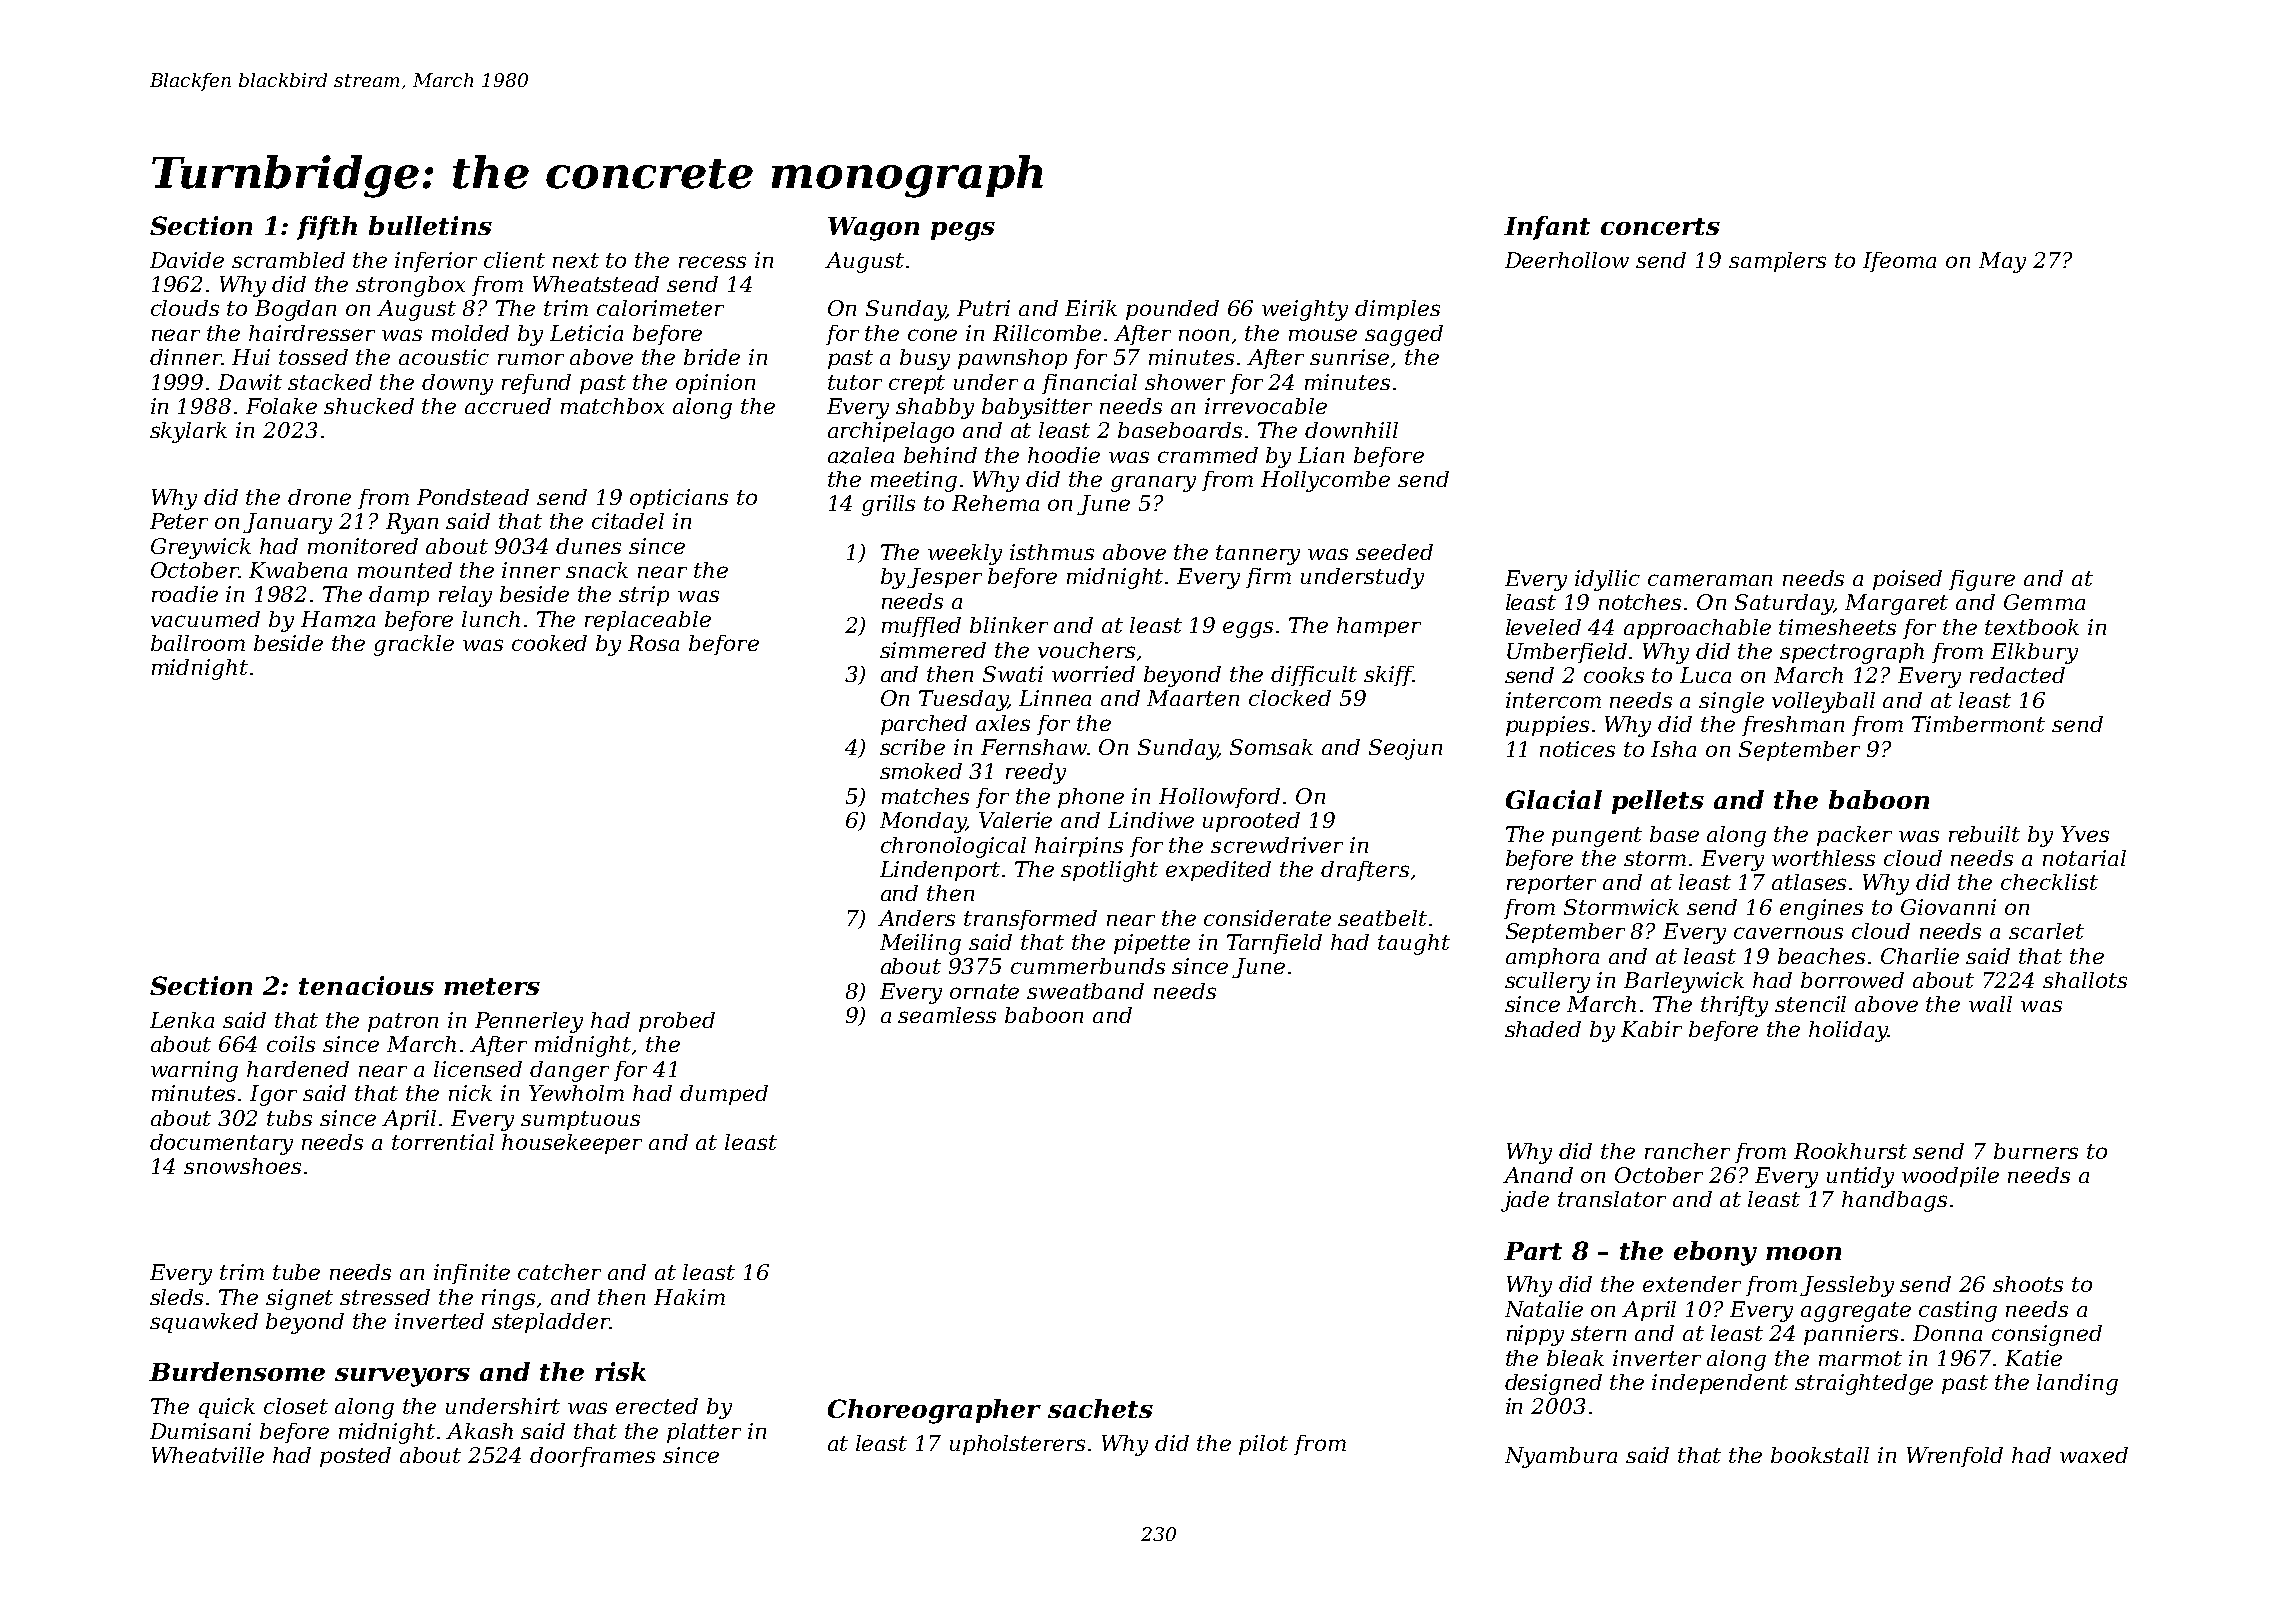  Describe the element at coordinates (508, 406) in the screenshot. I see `accrued` at that location.
